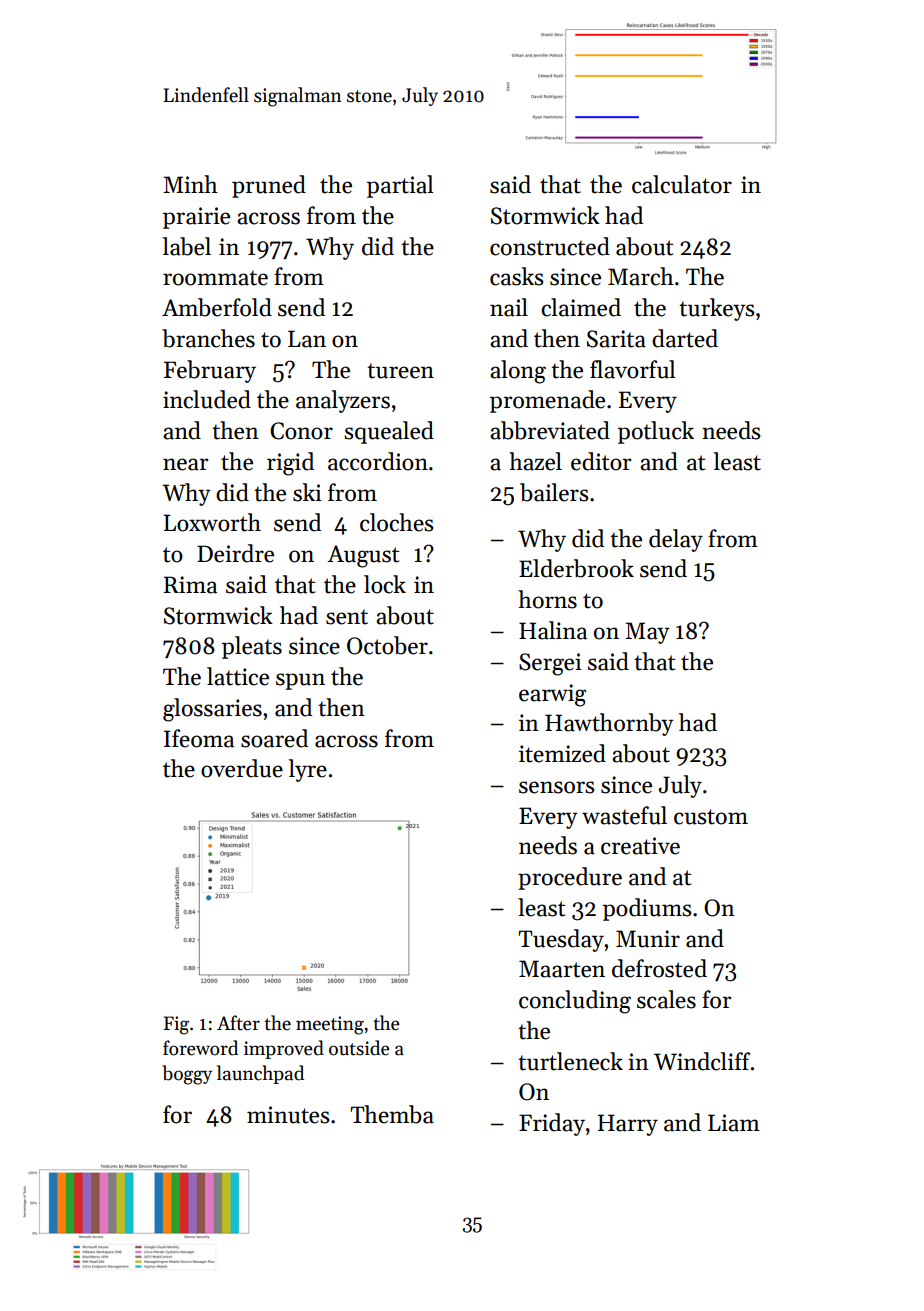  Describe the element at coordinates (252, 647) in the screenshot. I see `pleats` at that location.
